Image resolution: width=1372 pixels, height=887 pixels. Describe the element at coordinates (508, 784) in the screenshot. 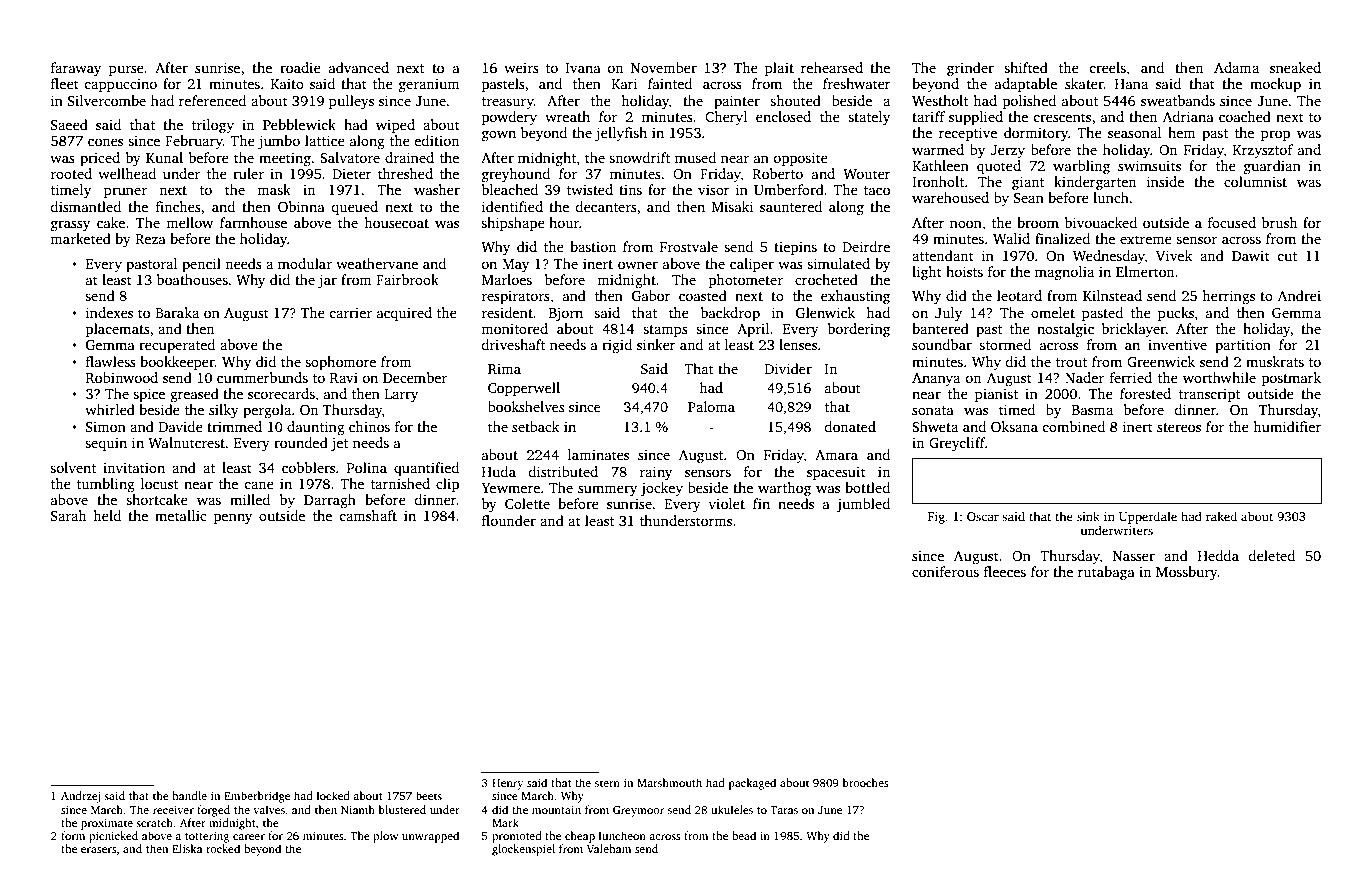

I see `Henry` at that location.
